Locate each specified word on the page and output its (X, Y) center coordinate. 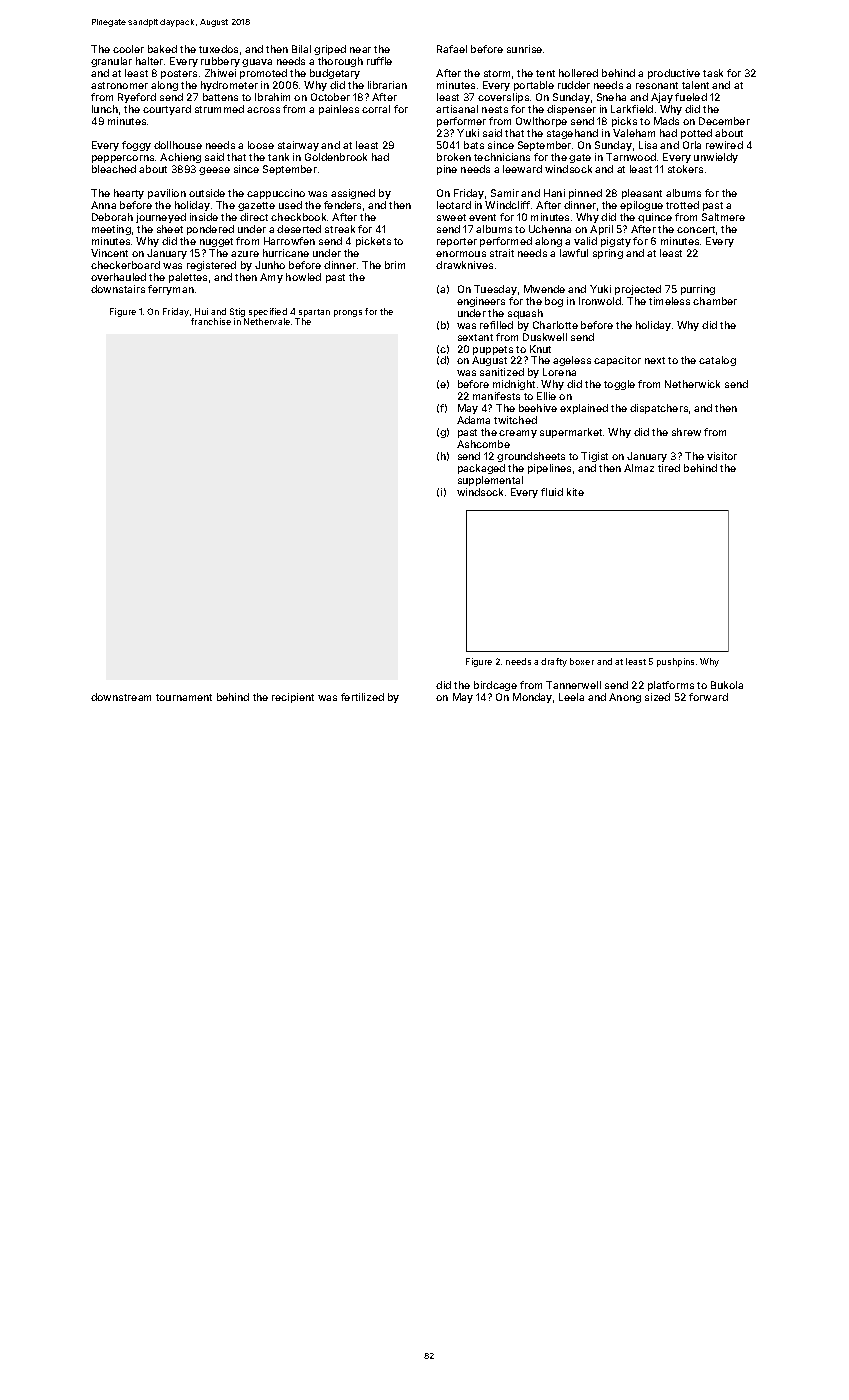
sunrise (524, 49)
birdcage (495, 686)
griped (330, 50)
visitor (722, 456)
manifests (496, 396)
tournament (184, 697)
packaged (481, 469)
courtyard (167, 110)
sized (657, 697)
